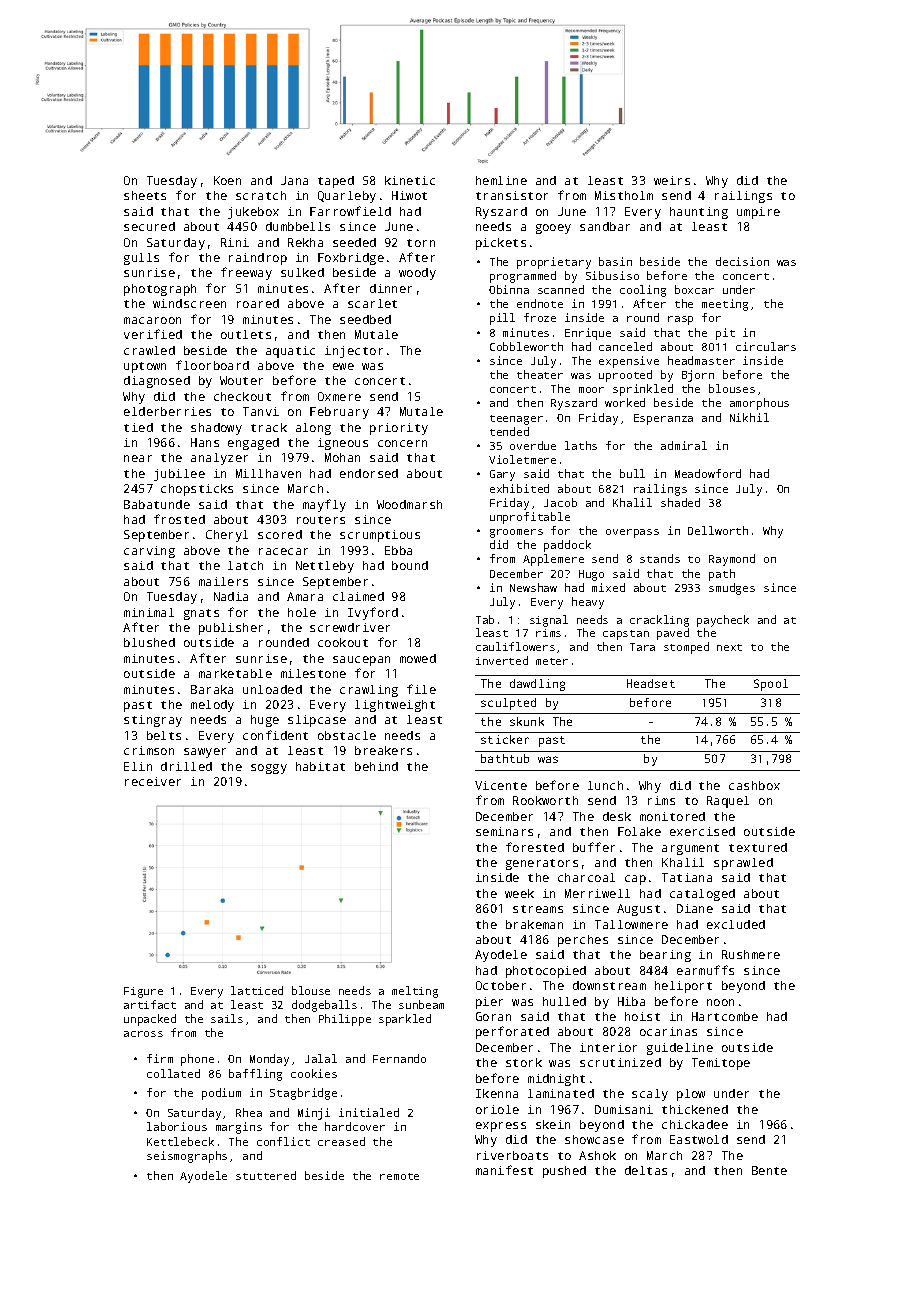 The height and width of the image is (1308, 924). Describe the element at coordinates (177, 1126) in the image. I see `laborious` at that location.
